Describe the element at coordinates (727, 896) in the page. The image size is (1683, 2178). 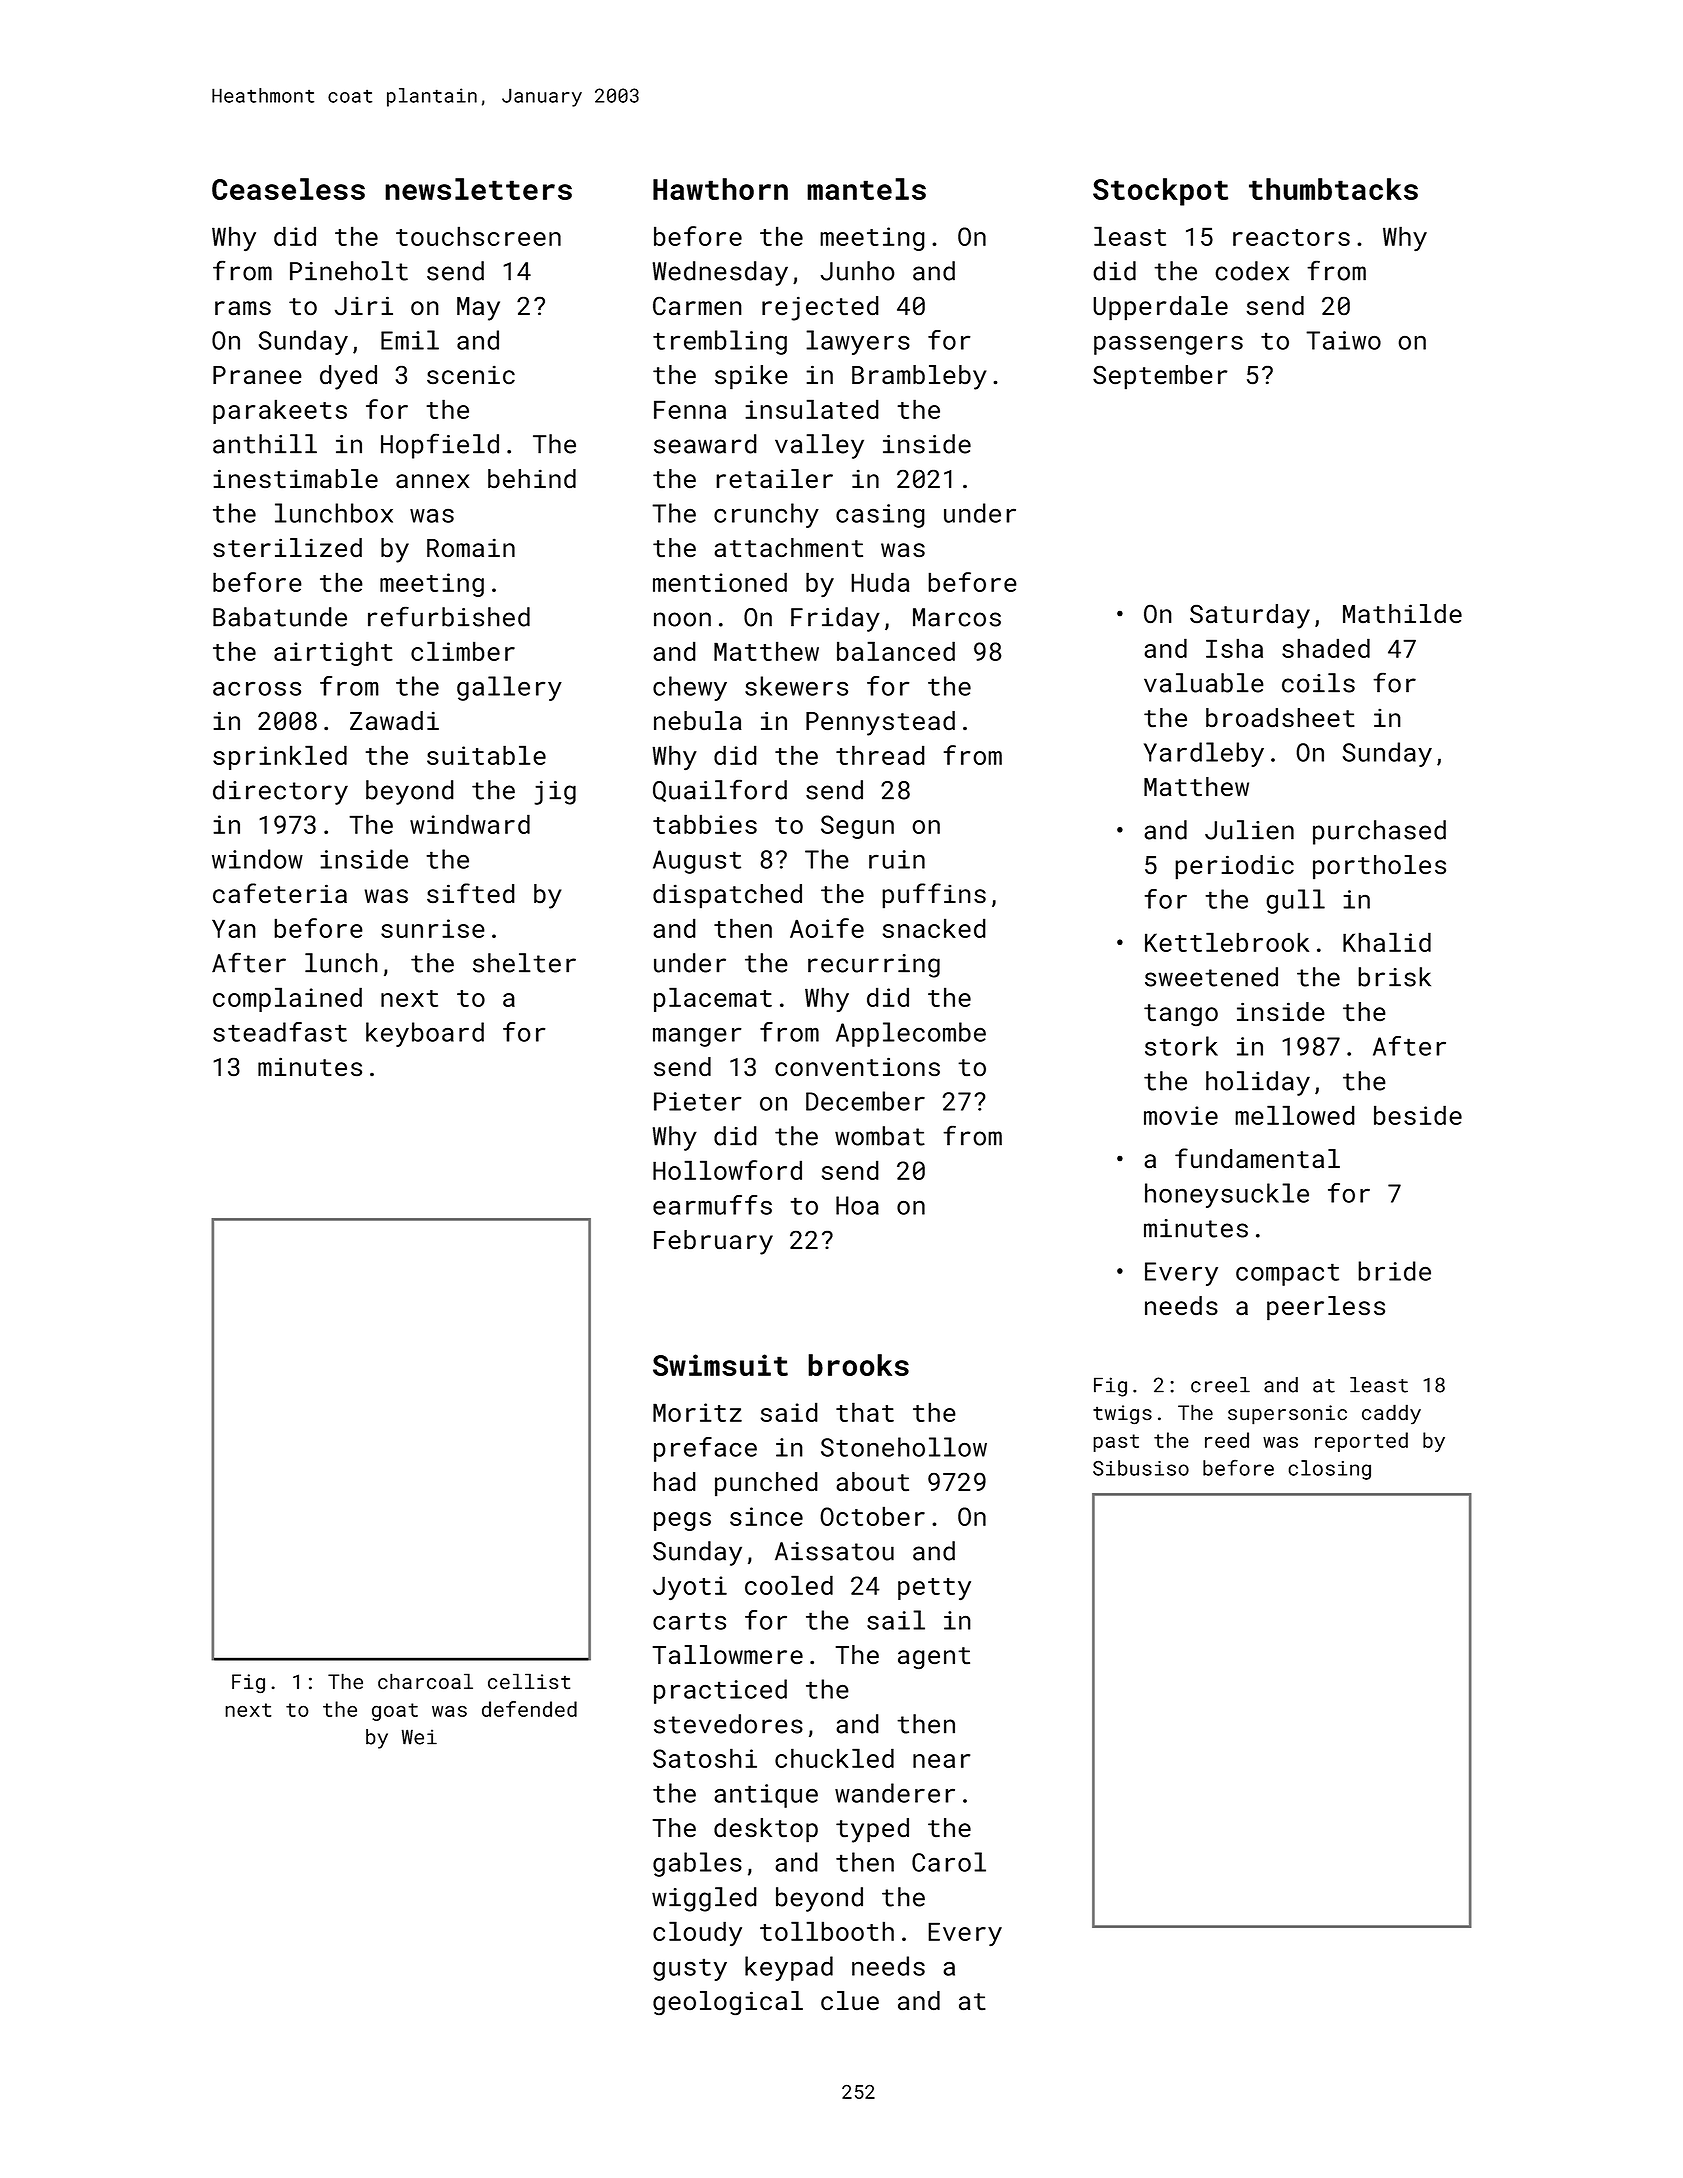
I see `dispatched` at that location.
